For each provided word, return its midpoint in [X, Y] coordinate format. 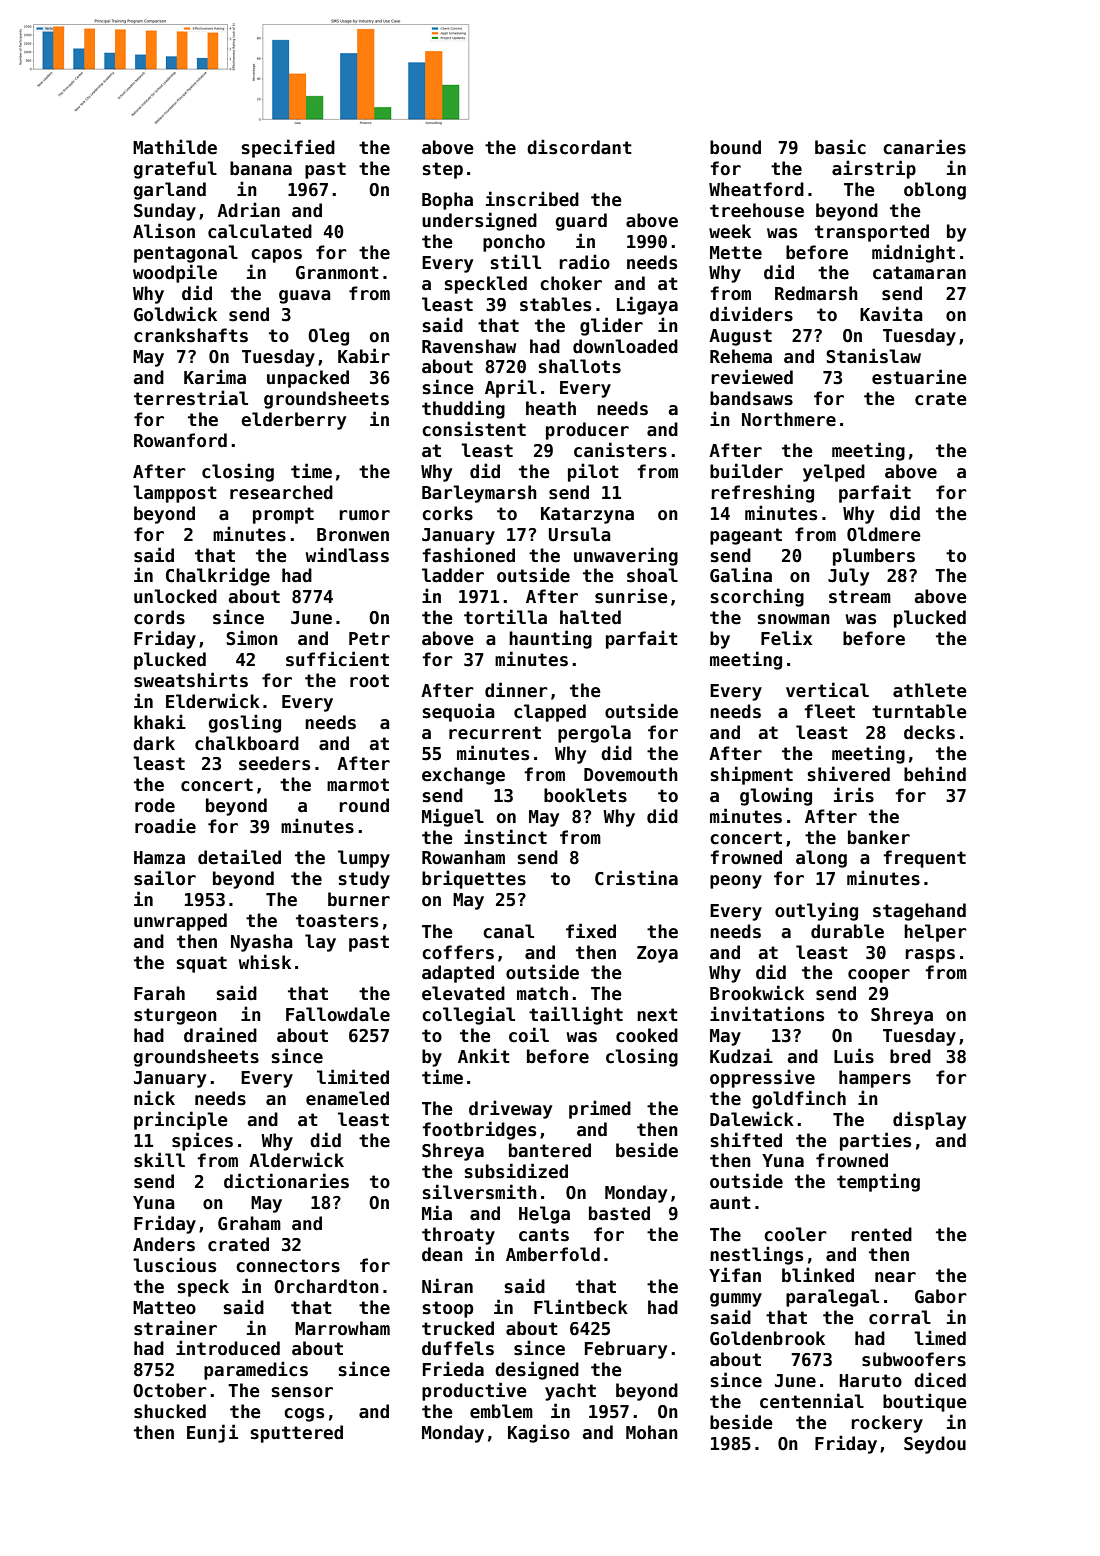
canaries [924, 147]
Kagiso [539, 1433]
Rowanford [180, 440]
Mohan [652, 1432]
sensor [302, 1392]
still [515, 262]
